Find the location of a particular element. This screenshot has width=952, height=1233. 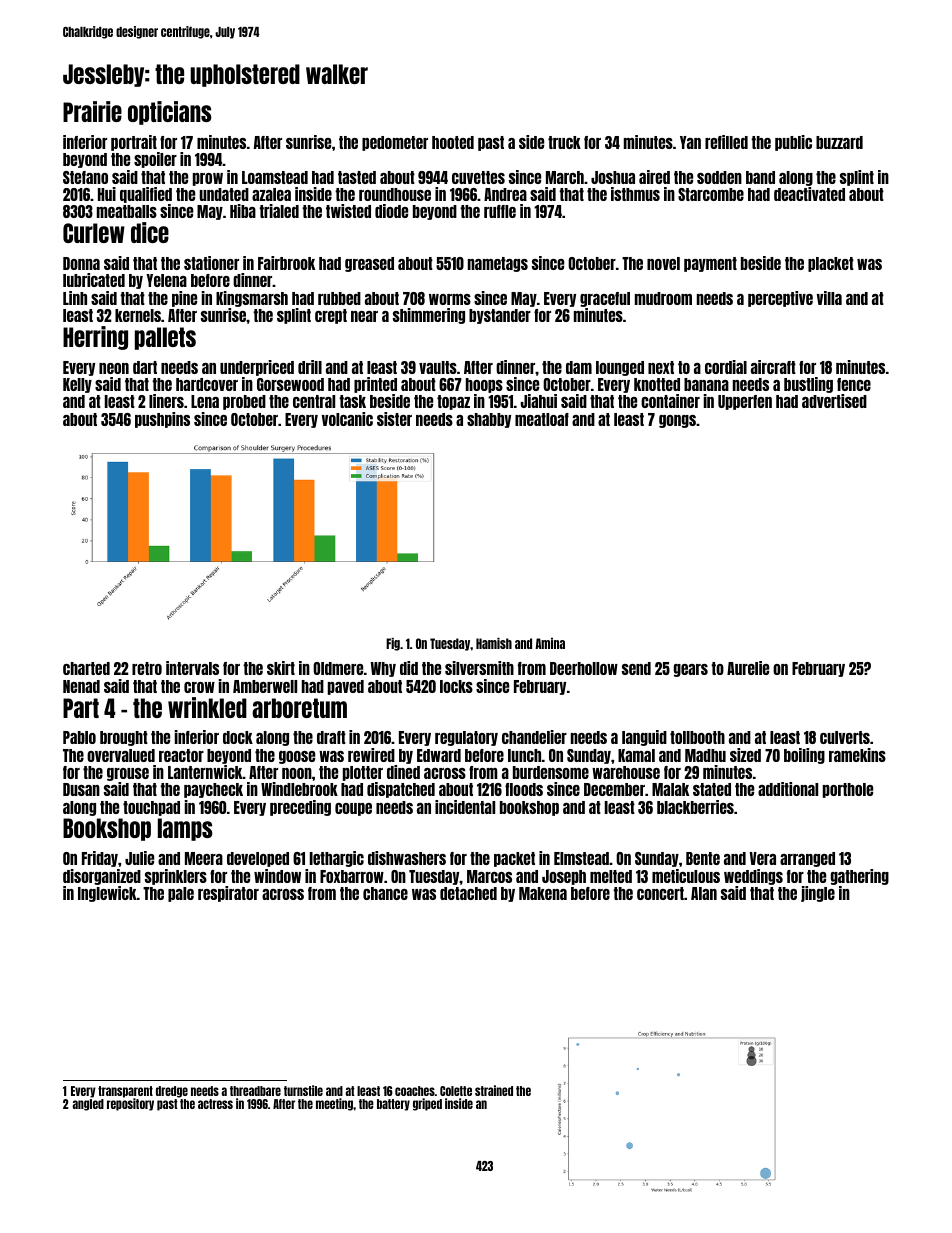

graceful is located at coordinates (605, 299).
